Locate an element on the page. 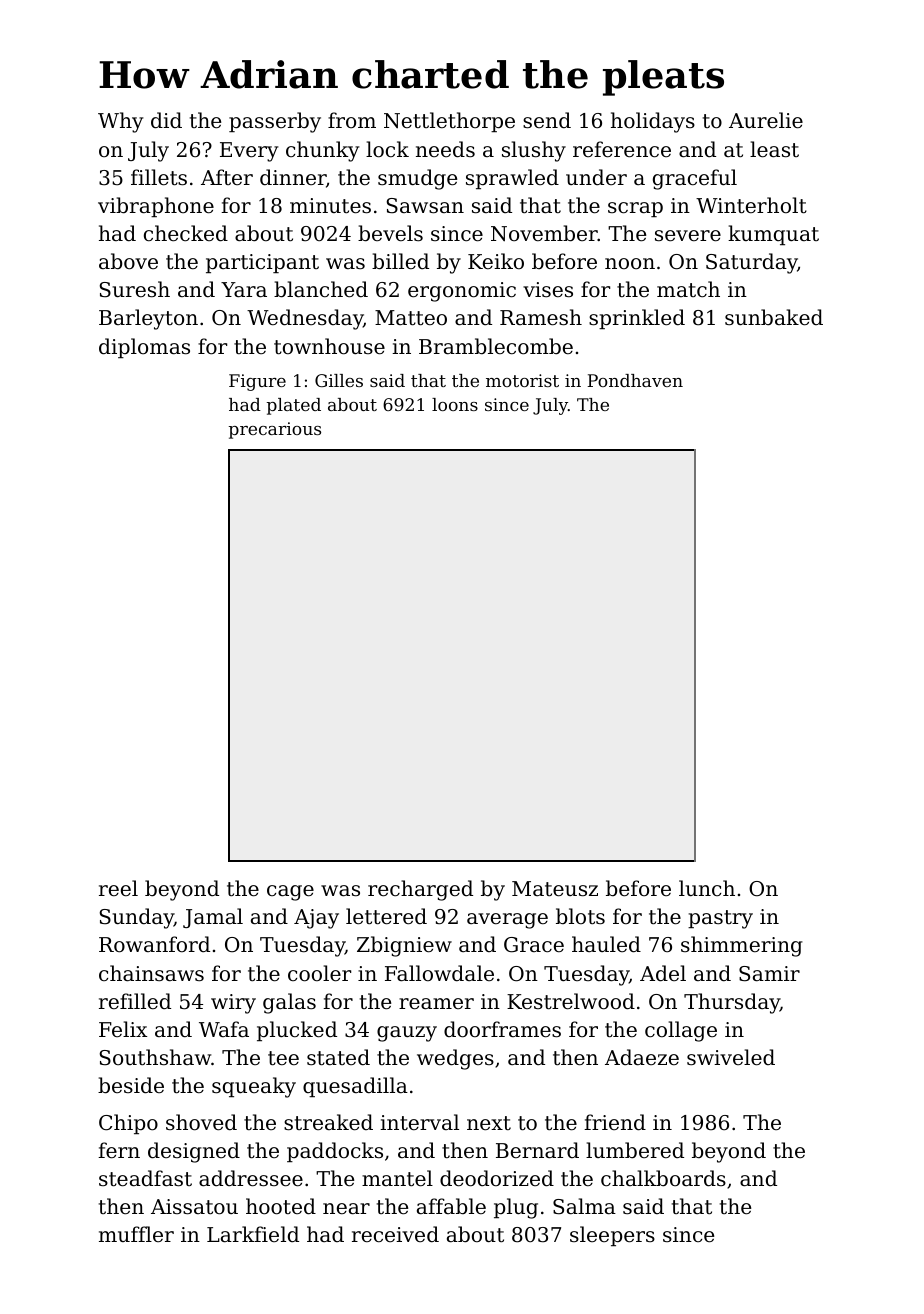  muffler is located at coordinates (136, 1234).
